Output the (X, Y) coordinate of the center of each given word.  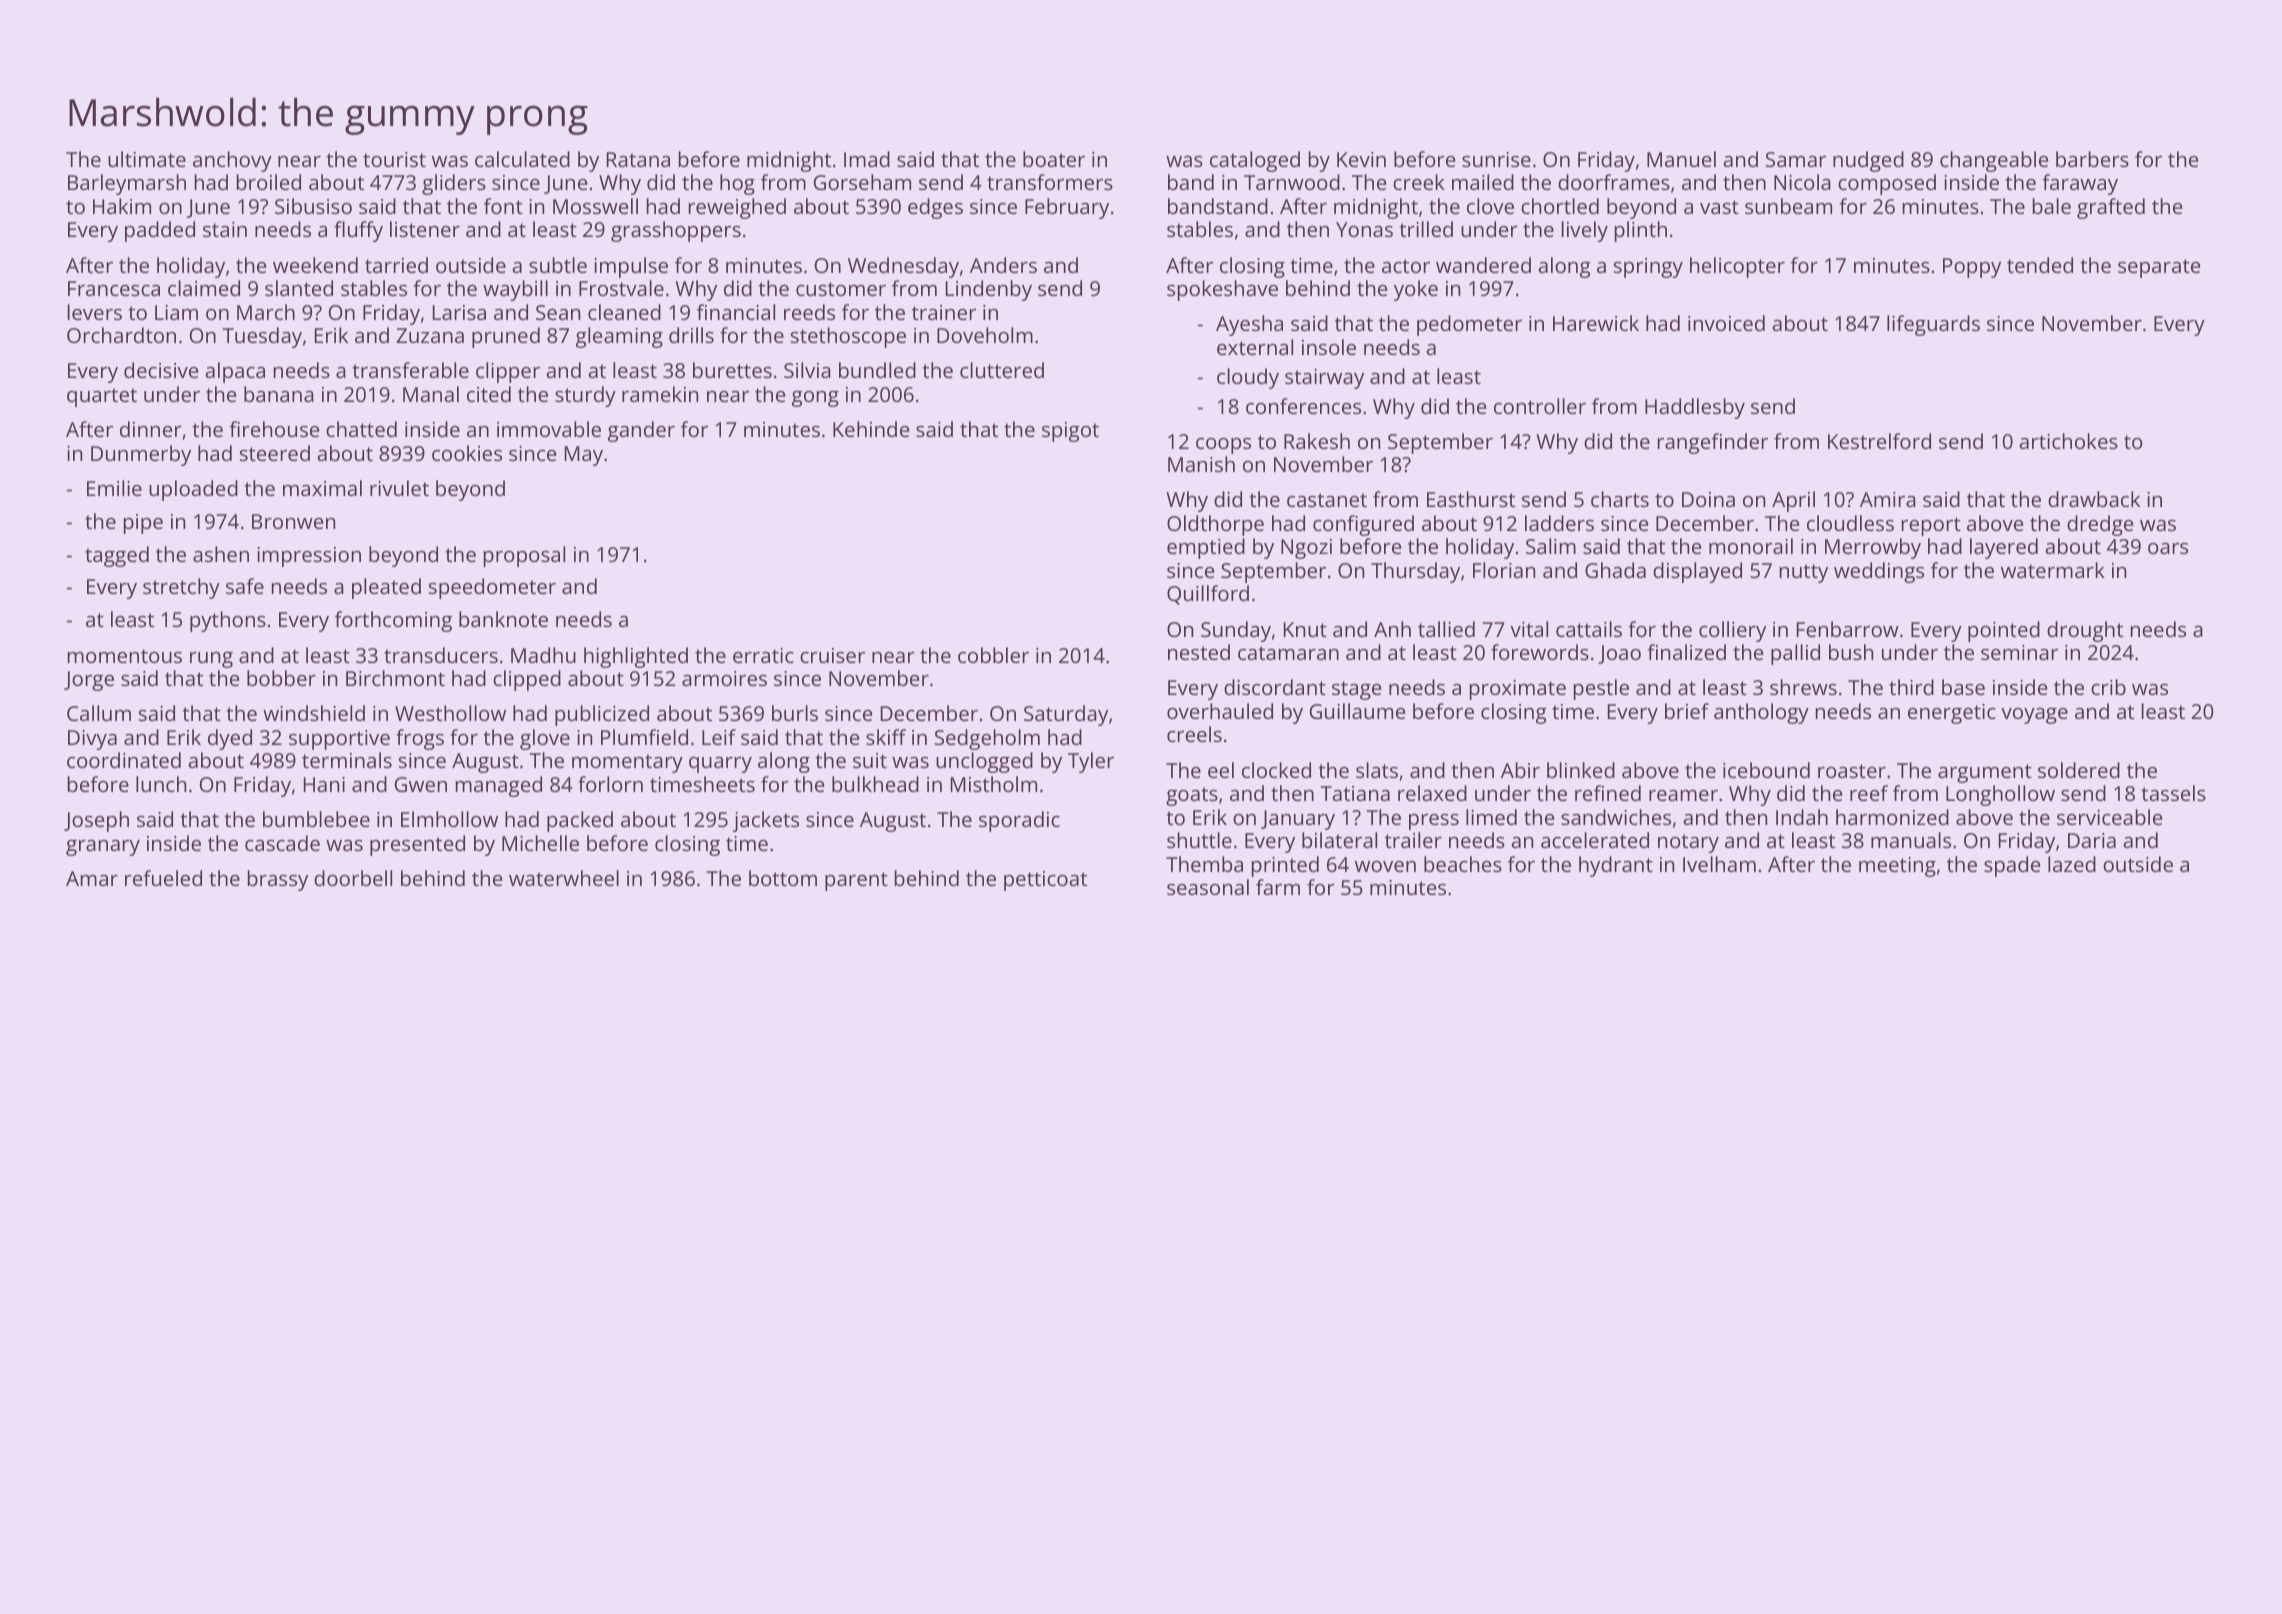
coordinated (124, 760)
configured (1363, 525)
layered (2004, 548)
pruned (506, 337)
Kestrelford (1879, 441)
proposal (524, 556)
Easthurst (1471, 499)
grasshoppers (676, 231)
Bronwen (293, 521)
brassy (278, 880)
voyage (2034, 716)
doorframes (1614, 182)
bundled (877, 370)
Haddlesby (1695, 408)
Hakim (122, 206)
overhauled (1220, 711)
